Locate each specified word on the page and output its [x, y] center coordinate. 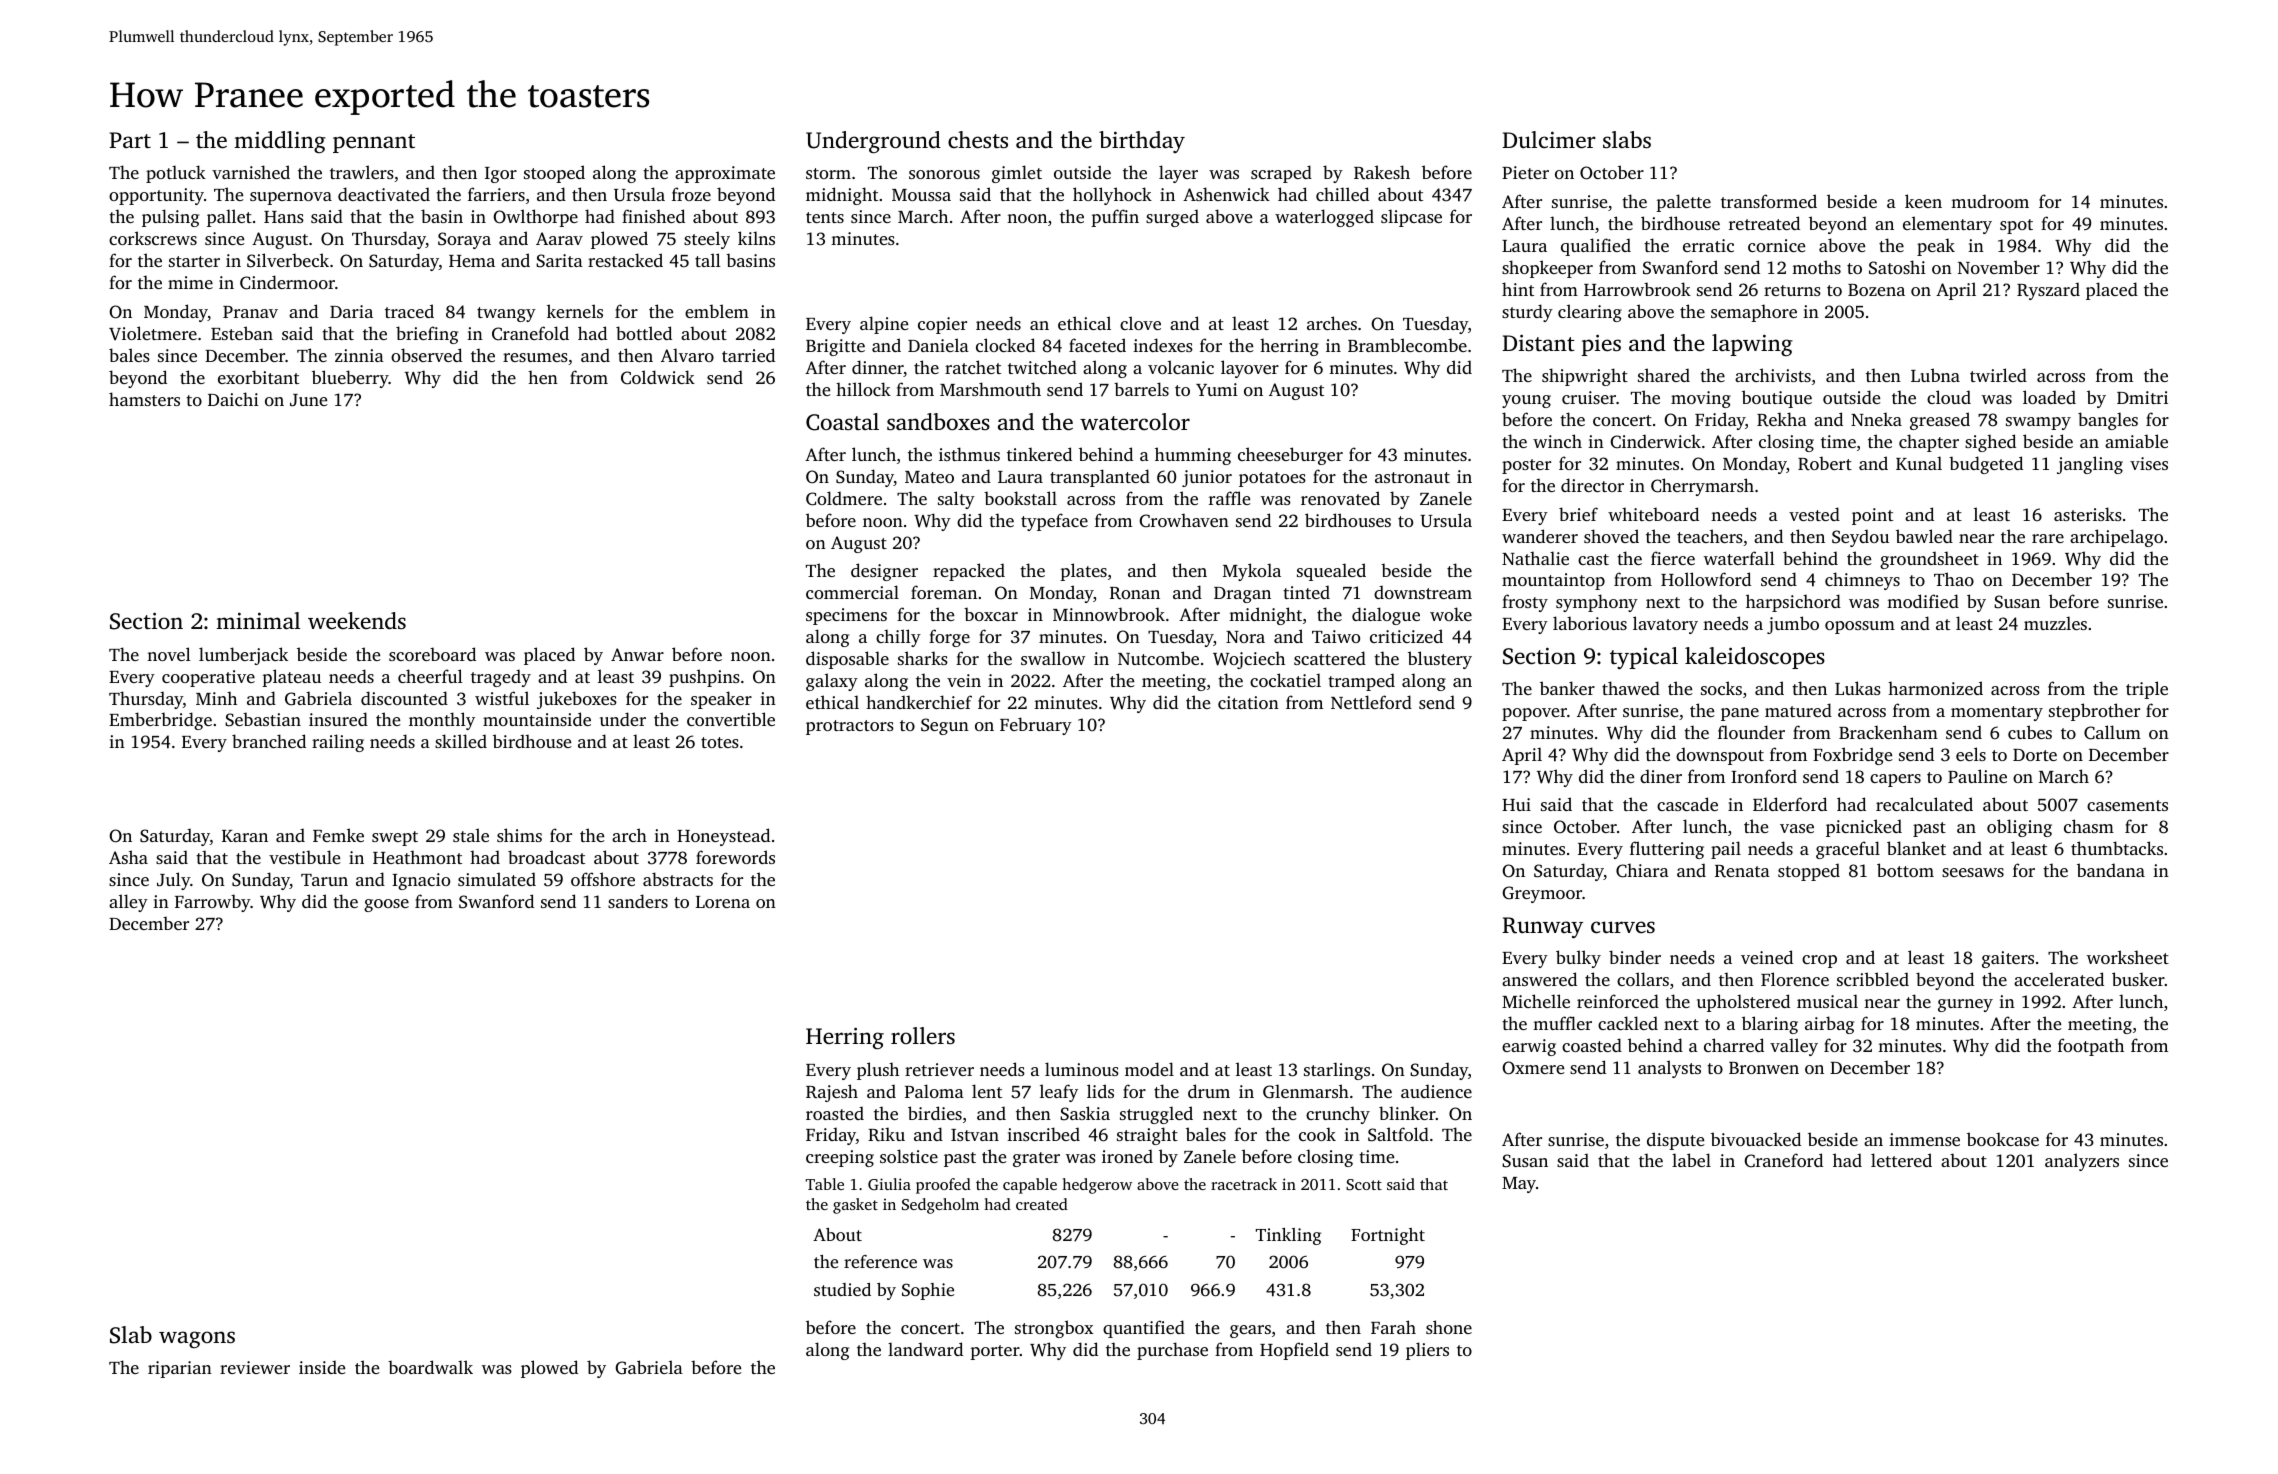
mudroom [1990, 201]
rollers [923, 1035]
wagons [197, 1339]
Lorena [723, 902]
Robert [1825, 463]
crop [1819, 961]
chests [978, 140]
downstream [1423, 592]
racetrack [1244, 1184]
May [1519, 1185]
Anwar [637, 654]
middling [280, 142]
